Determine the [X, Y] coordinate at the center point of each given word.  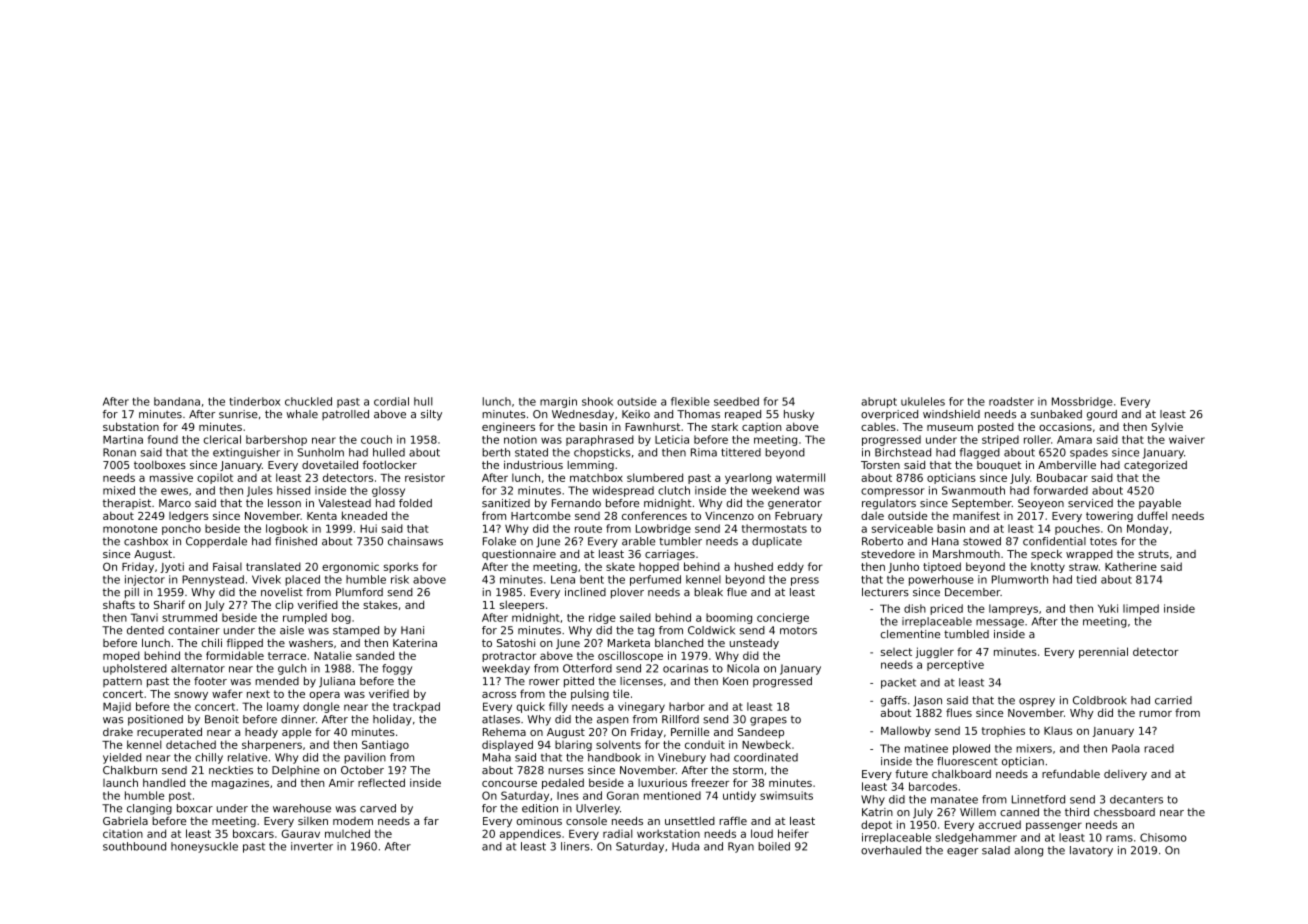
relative [247, 757]
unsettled [690, 821]
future [911, 773]
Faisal [227, 566]
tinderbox [254, 401]
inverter [312, 846]
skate [620, 566]
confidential [1054, 541]
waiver [1187, 439]
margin [558, 402]
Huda [685, 846]
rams [1119, 838]
